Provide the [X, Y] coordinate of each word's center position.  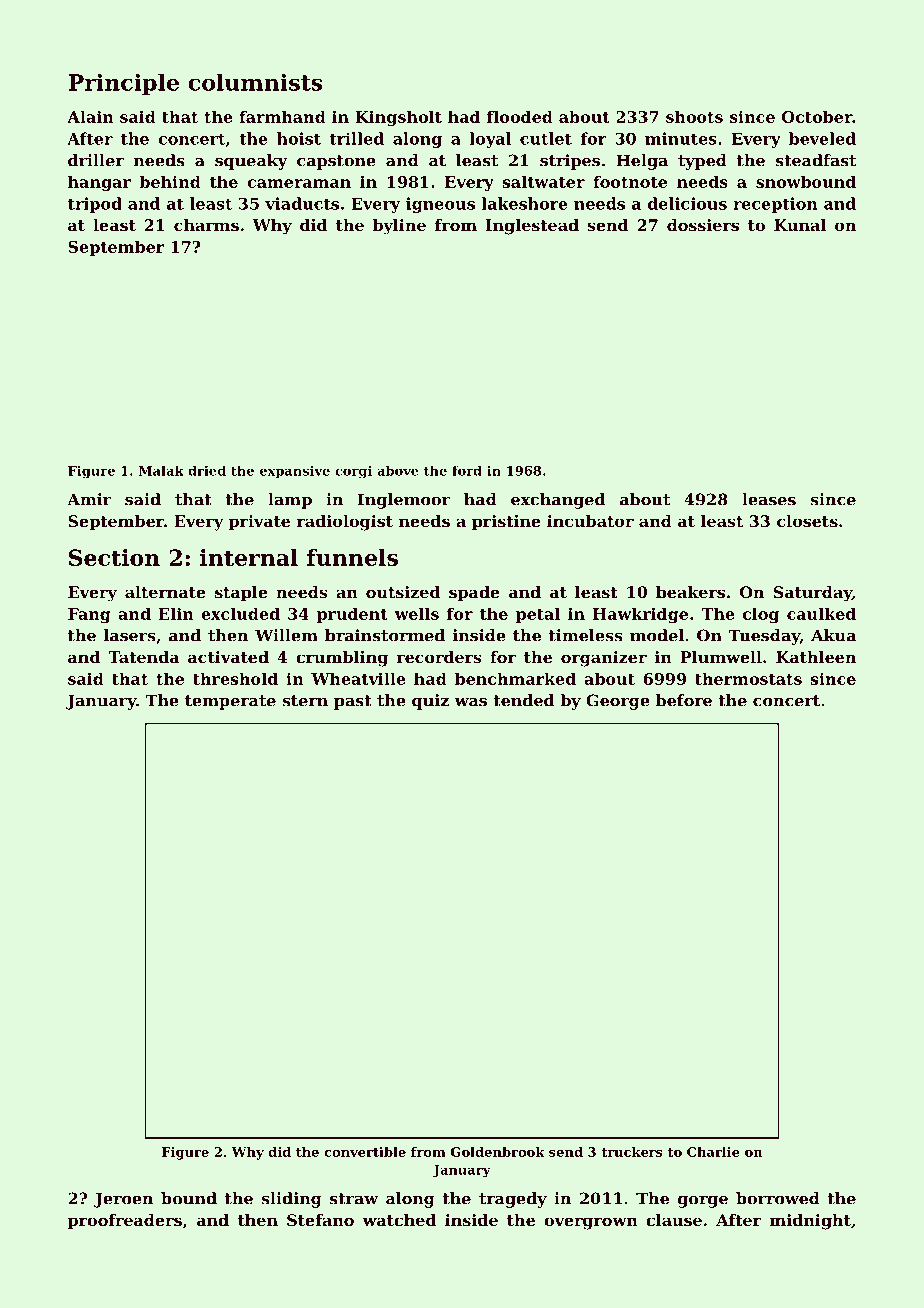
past [353, 702]
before [684, 700]
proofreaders [125, 1222]
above [398, 470]
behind [170, 181]
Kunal [800, 225]
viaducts [302, 203]
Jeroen [123, 1200]
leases [769, 499]
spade [474, 594]
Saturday [813, 594]
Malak [161, 470]
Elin [176, 613]
